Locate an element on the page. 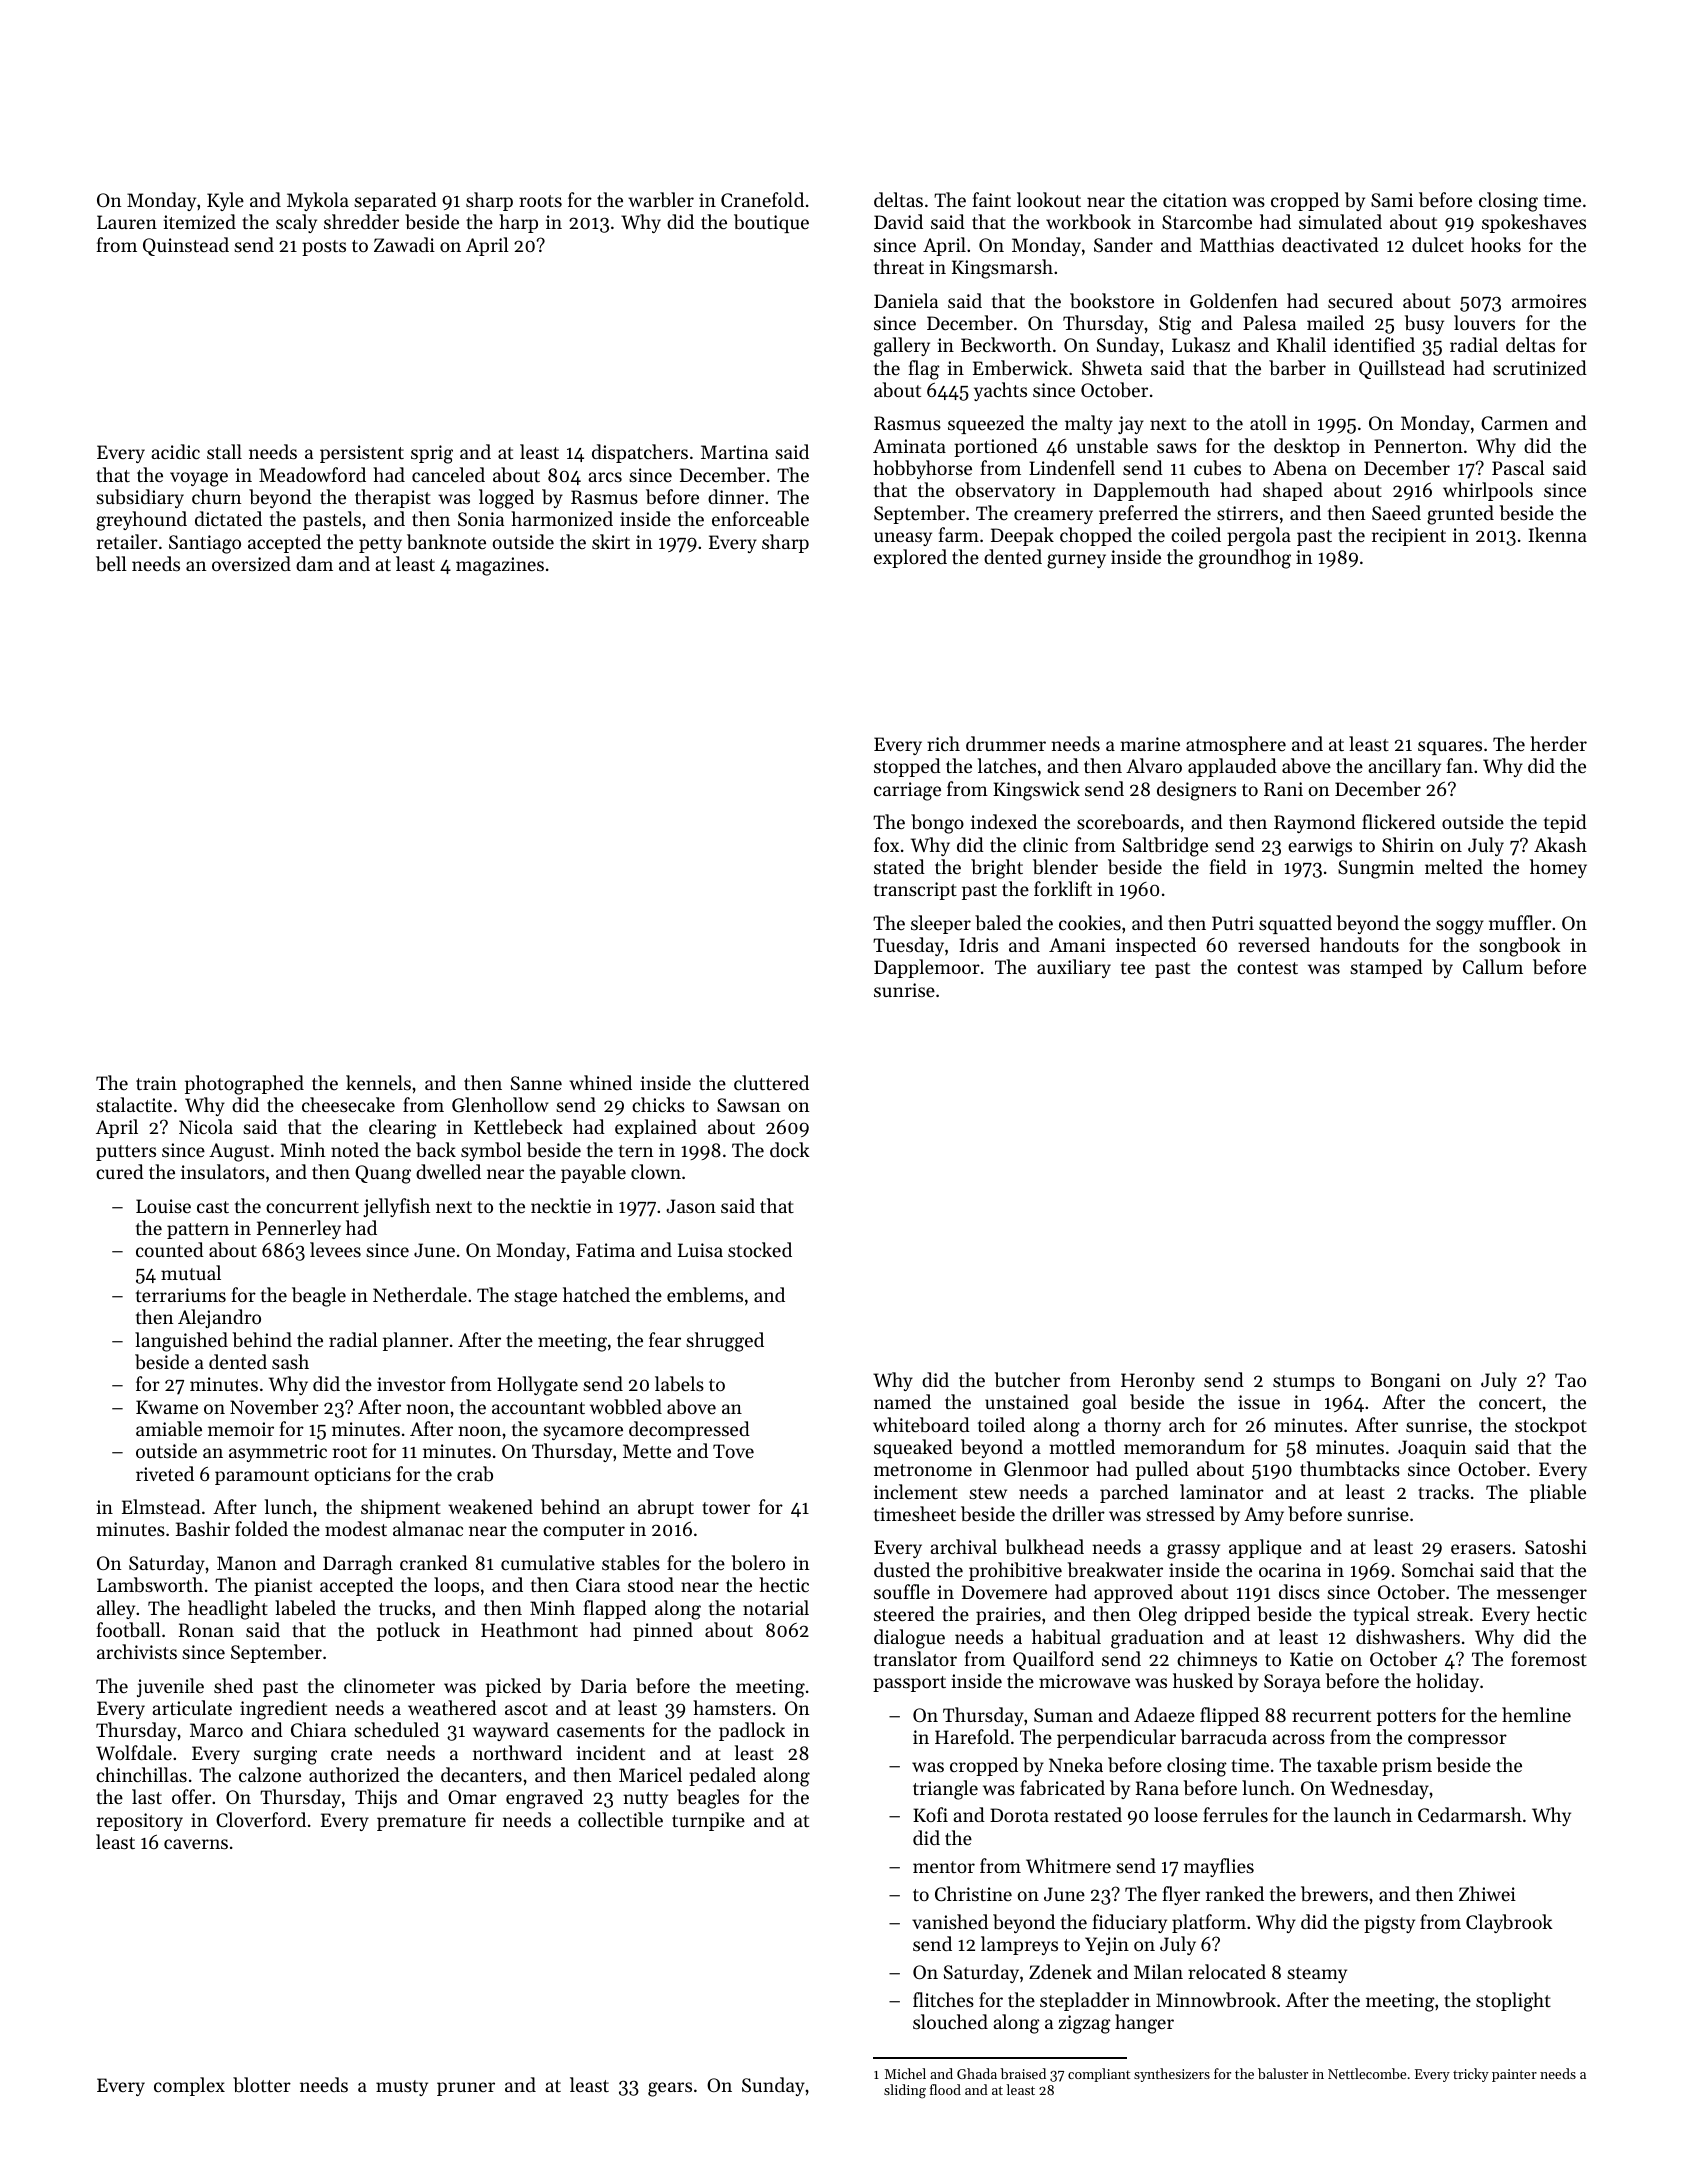 Image resolution: width=1683 pixels, height=2178 pixels. fox is located at coordinates (886, 844).
